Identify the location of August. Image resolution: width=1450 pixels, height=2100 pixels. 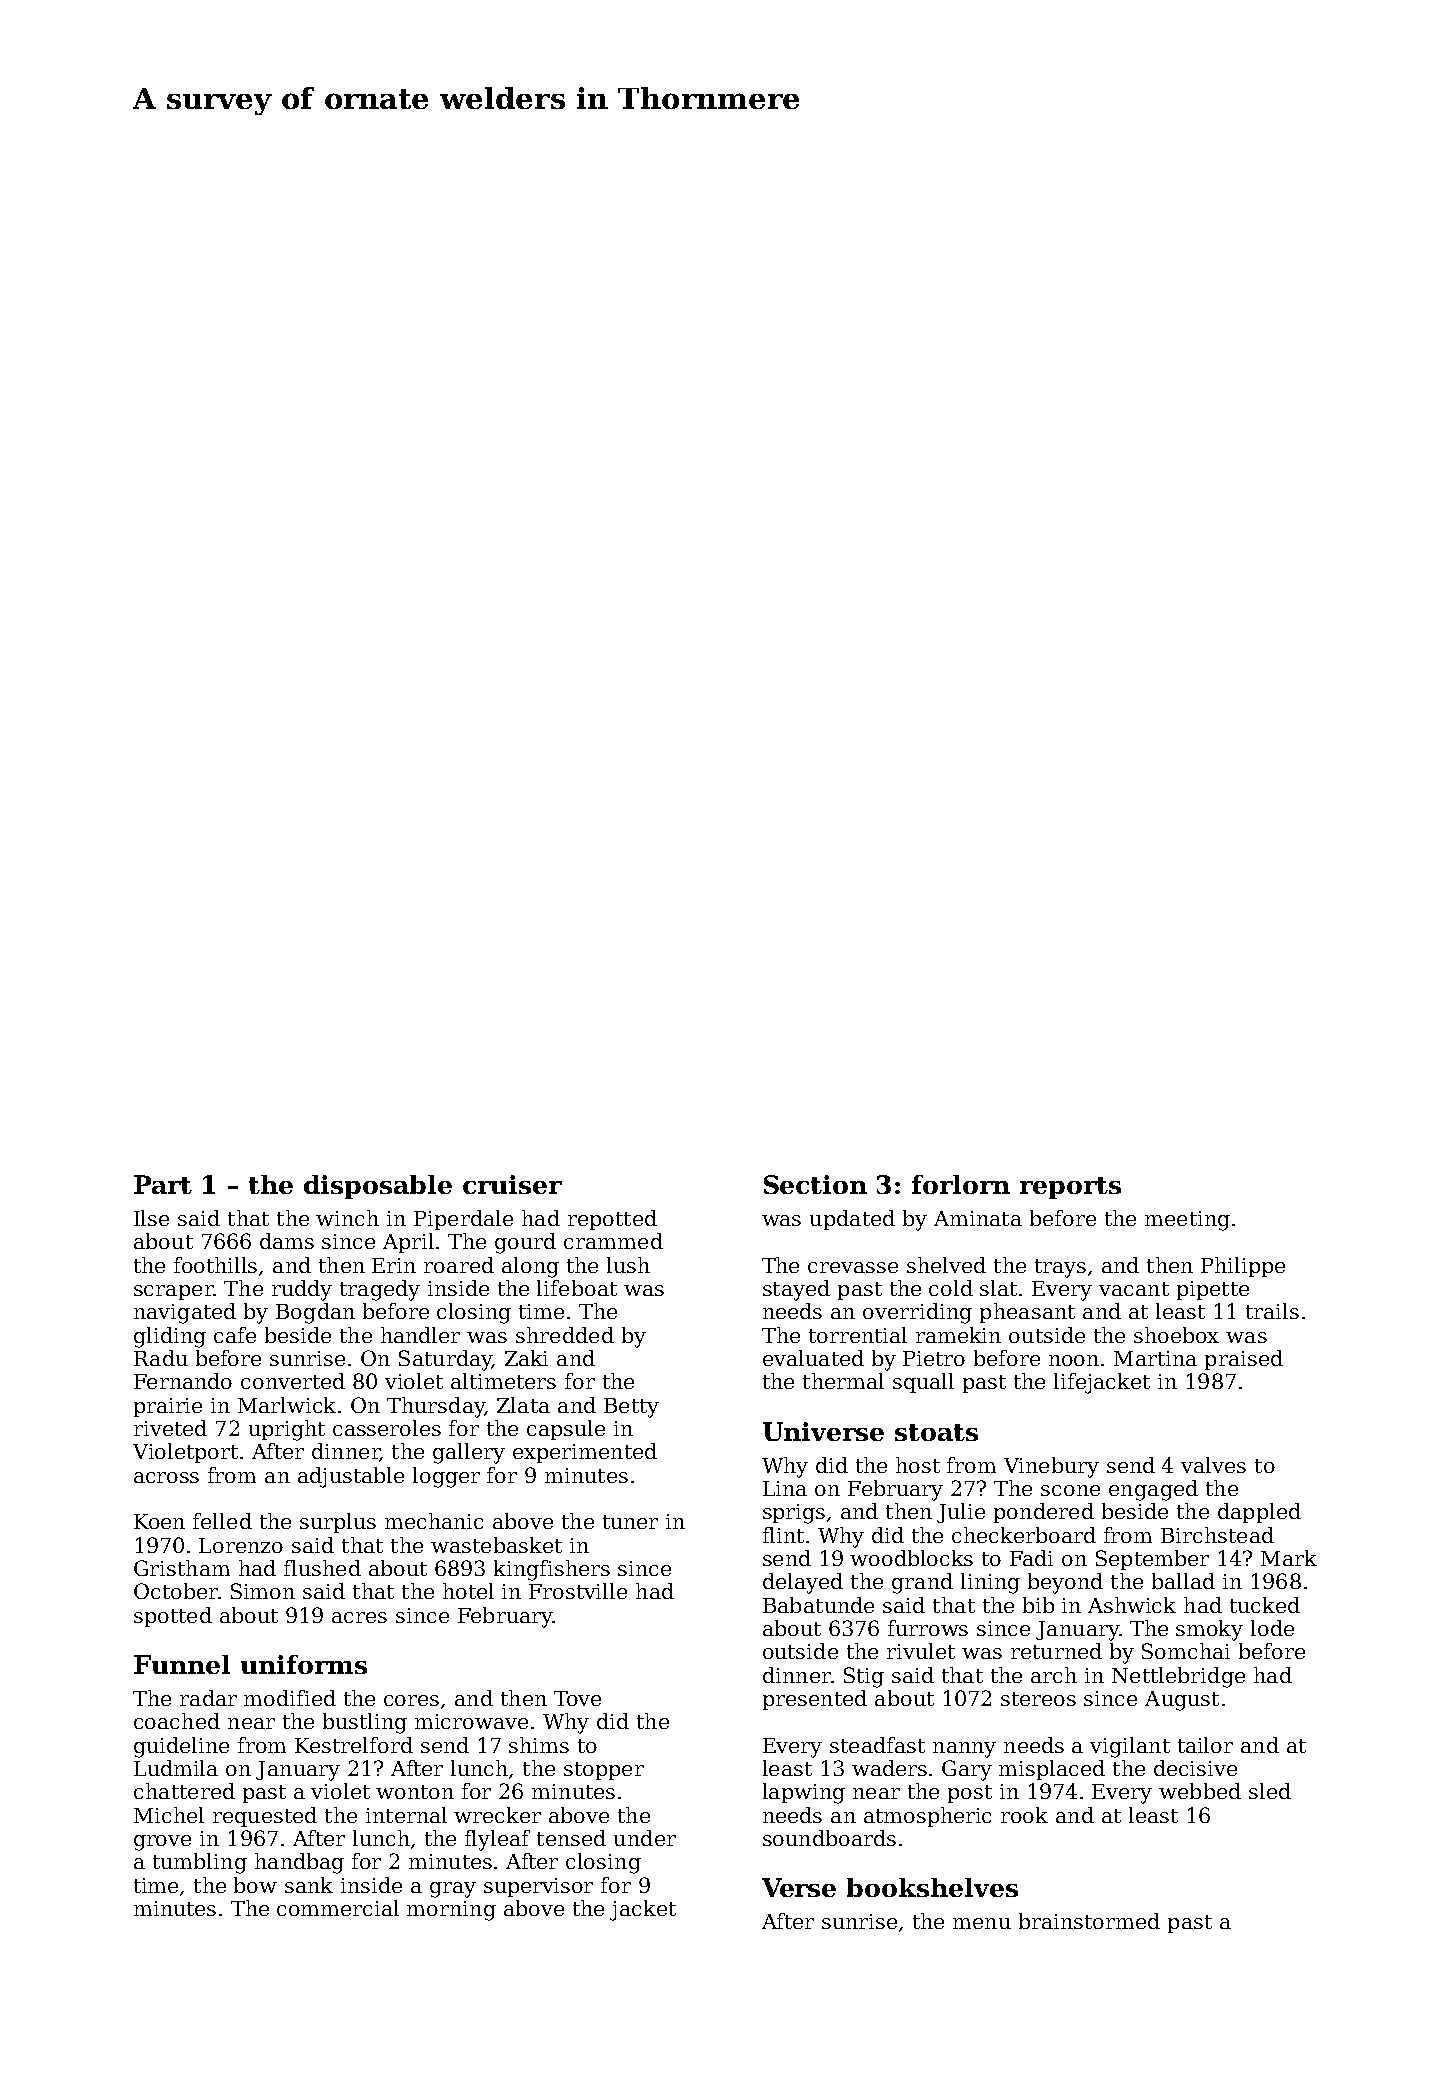
(1182, 1701).
